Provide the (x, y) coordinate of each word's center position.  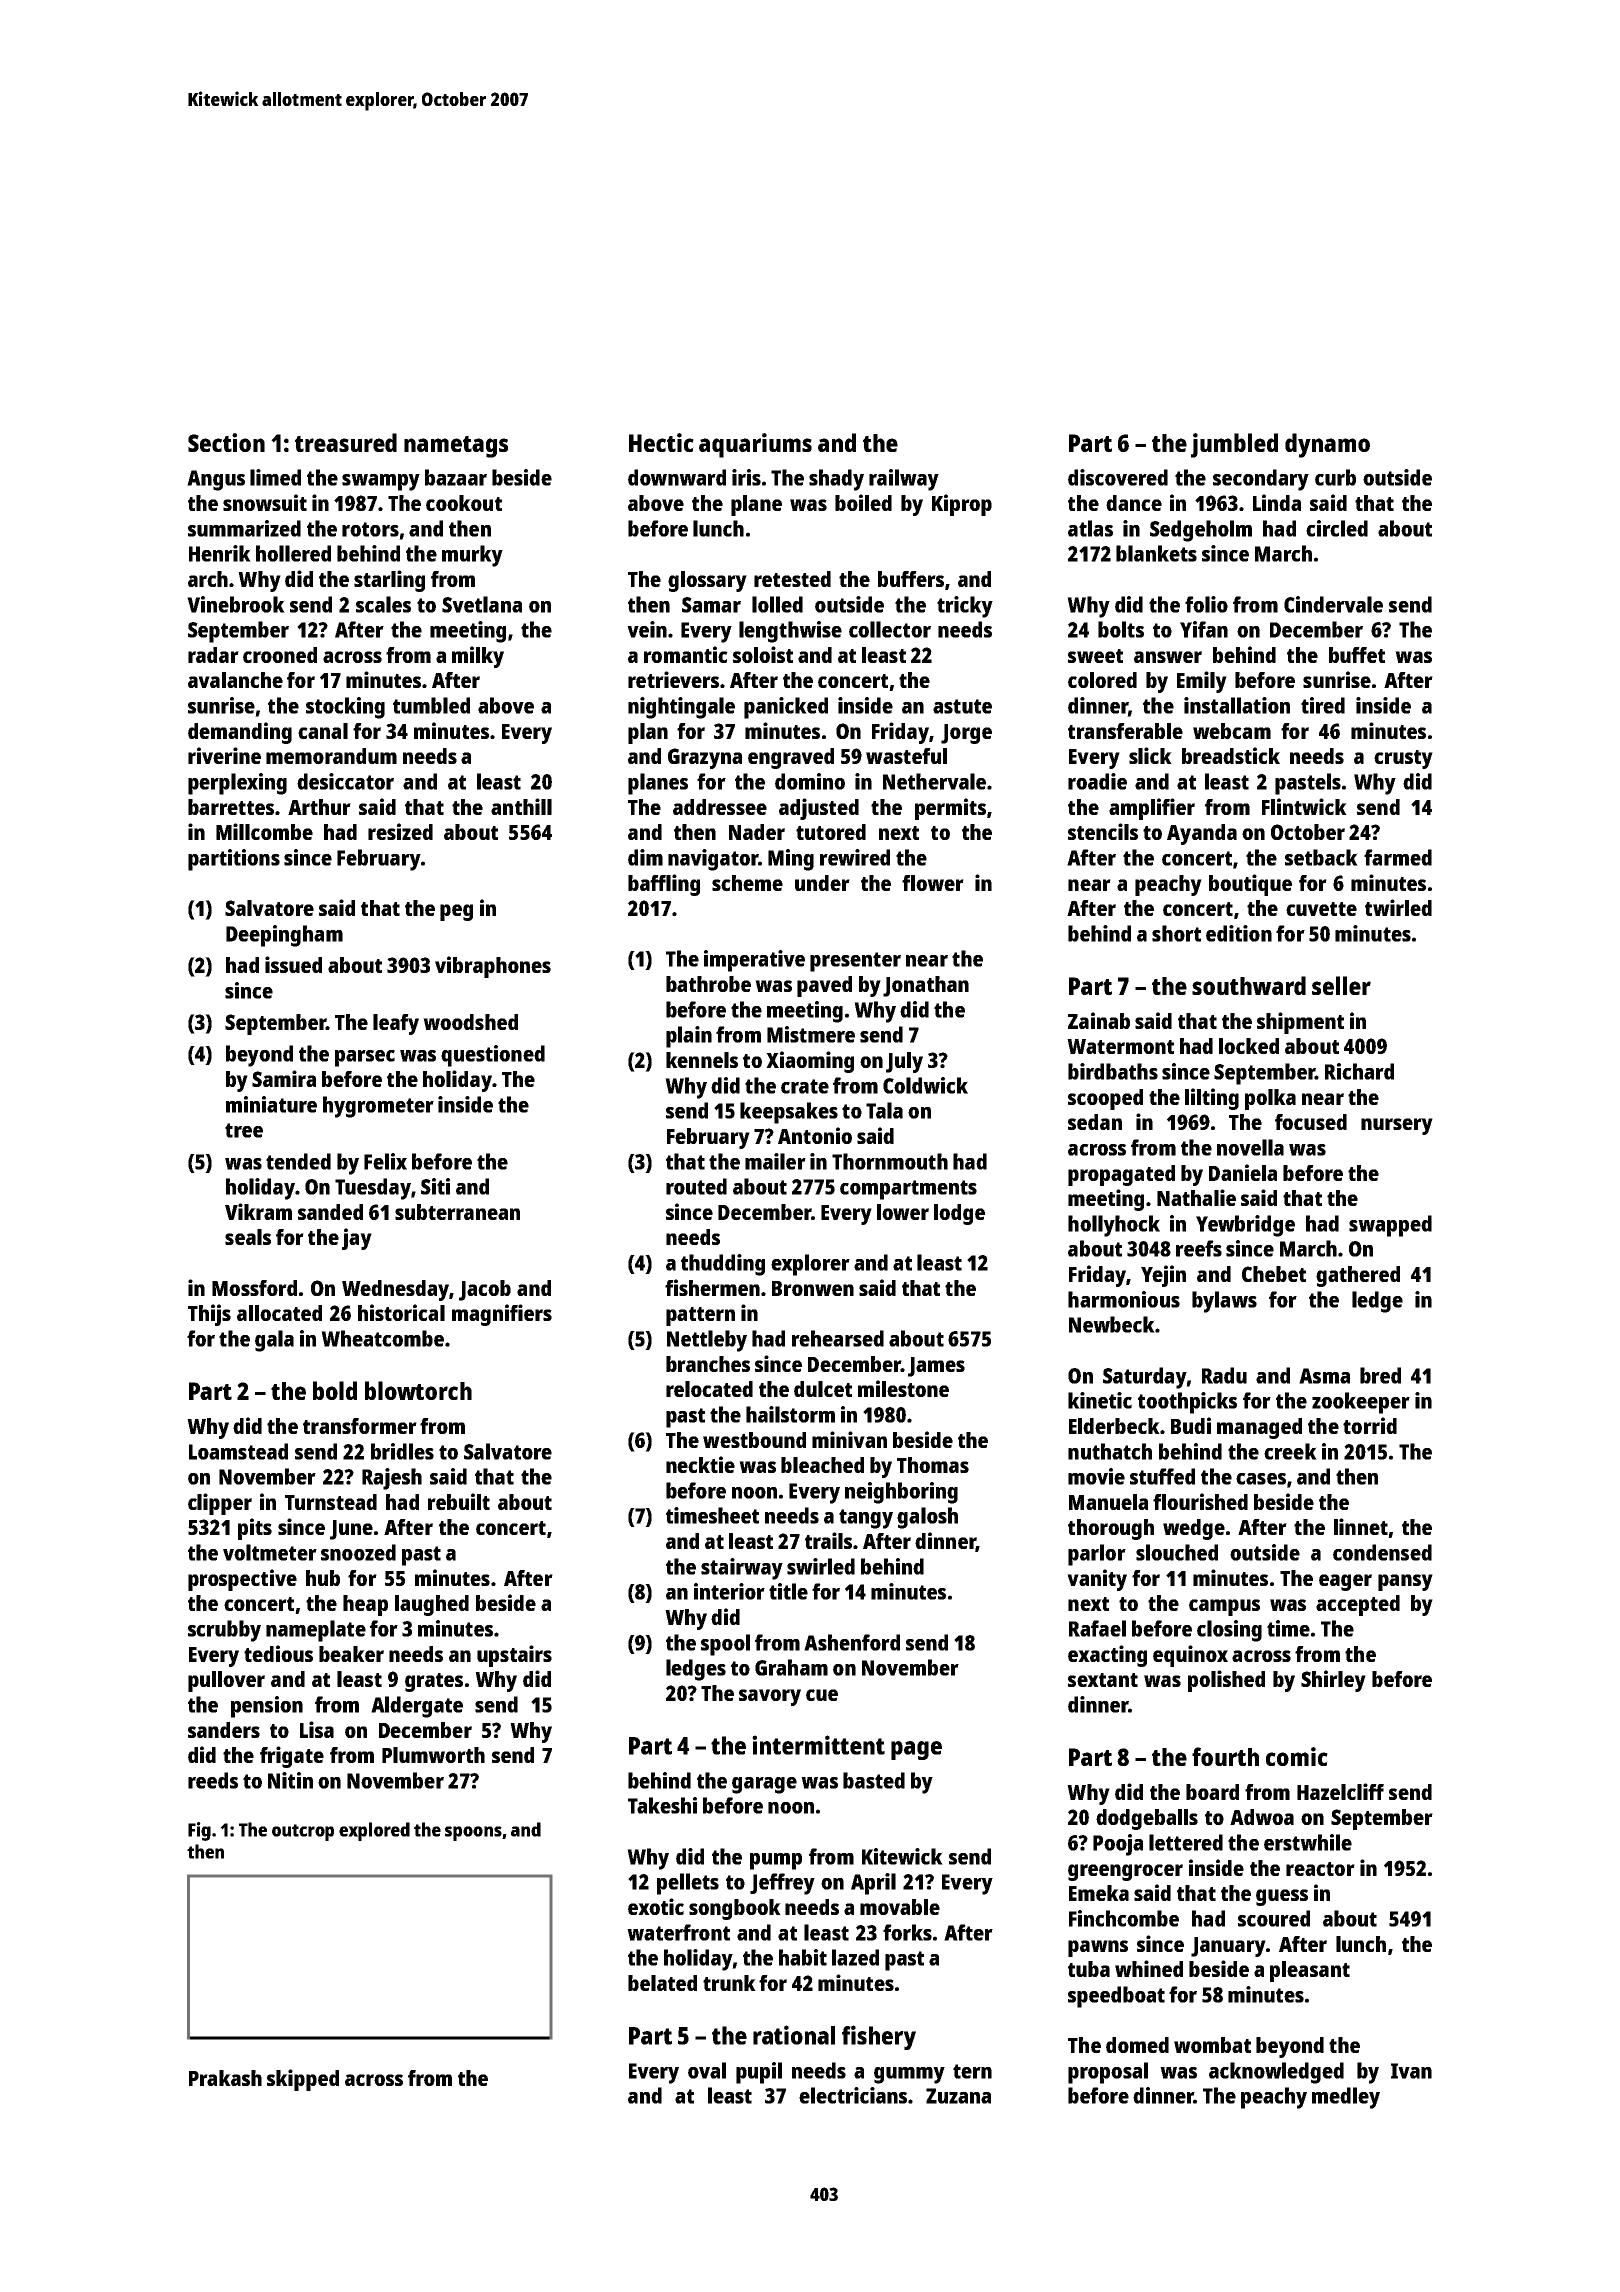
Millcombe (264, 831)
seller (1341, 985)
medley (1346, 2098)
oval (707, 2070)
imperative (754, 961)
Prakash (225, 2078)
